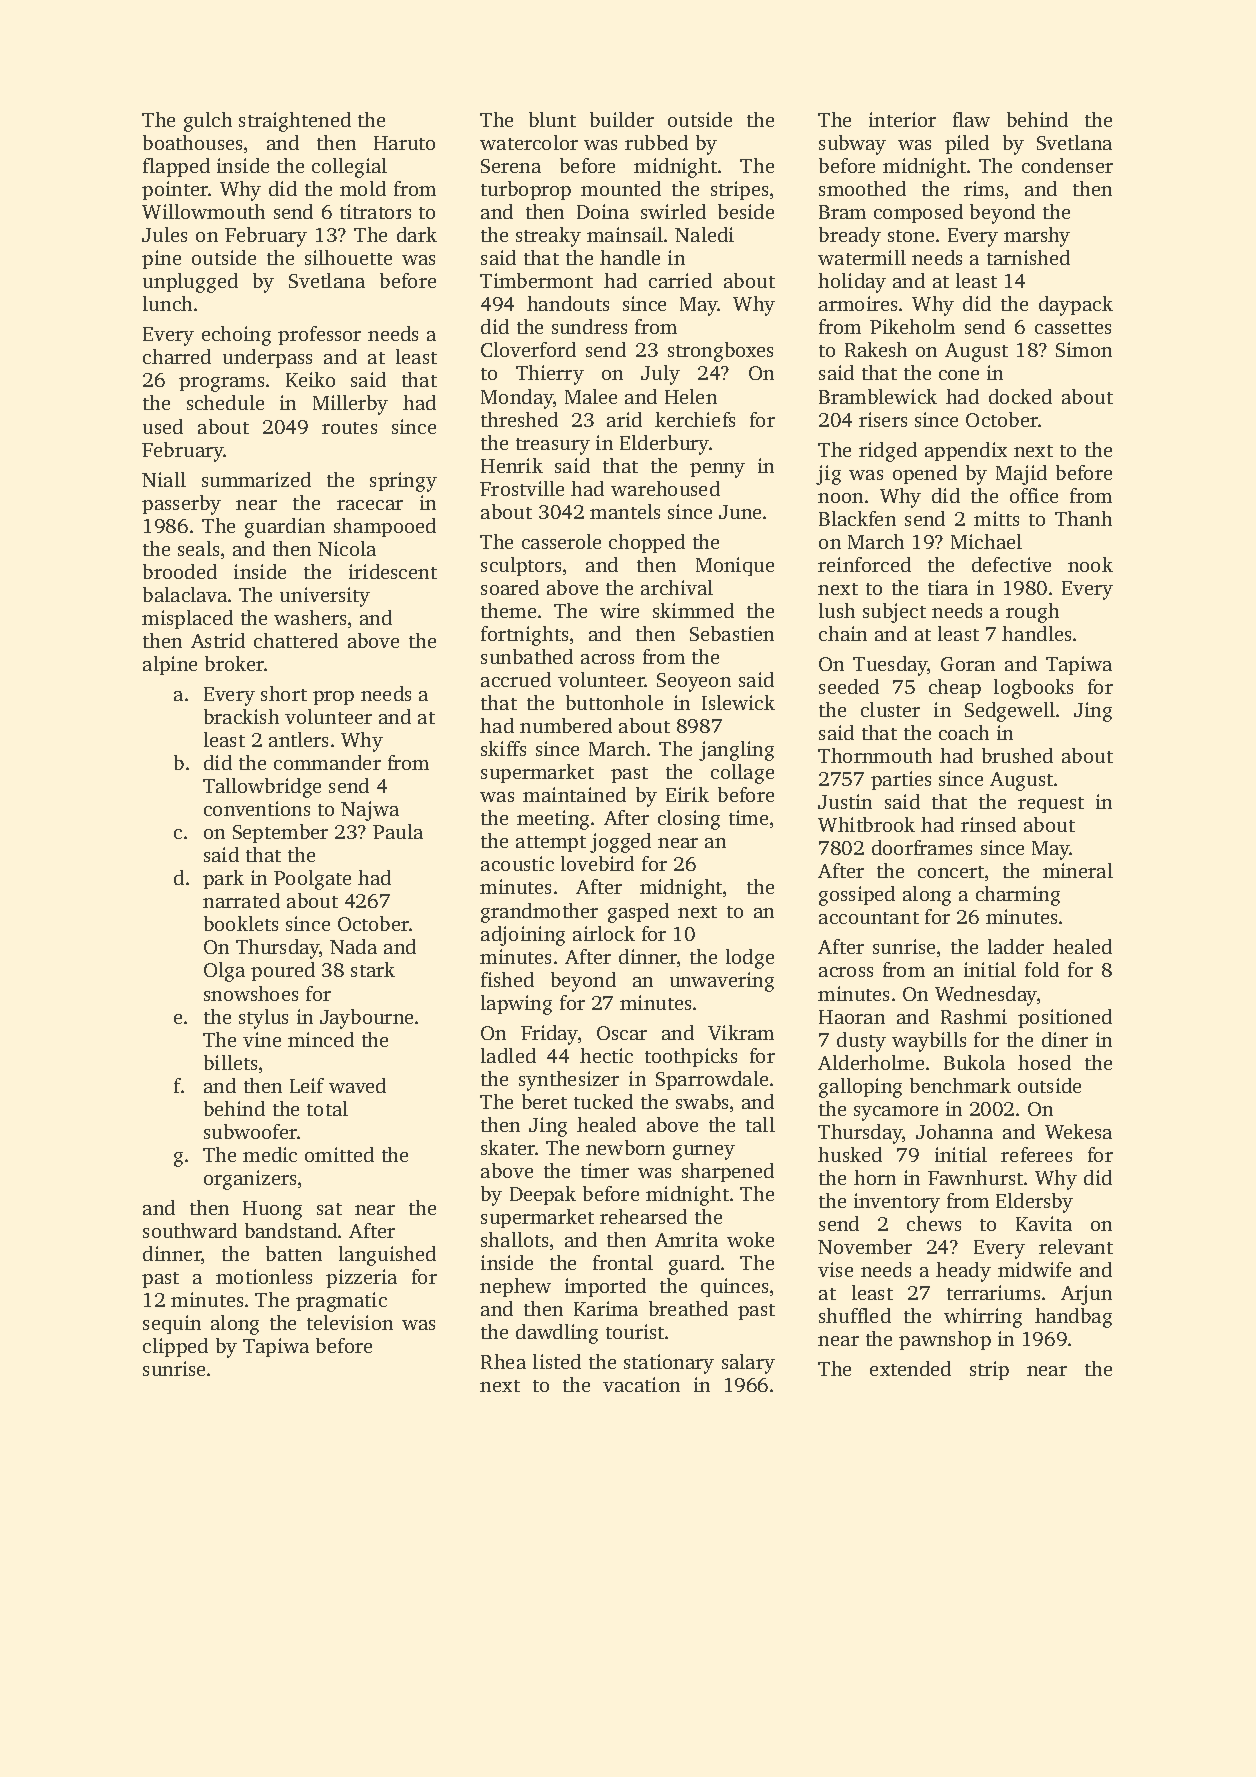 The width and height of the screenshot is (1256, 1777). What do you see at coordinates (175, 1347) in the screenshot?
I see `clipped` at bounding box center [175, 1347].
